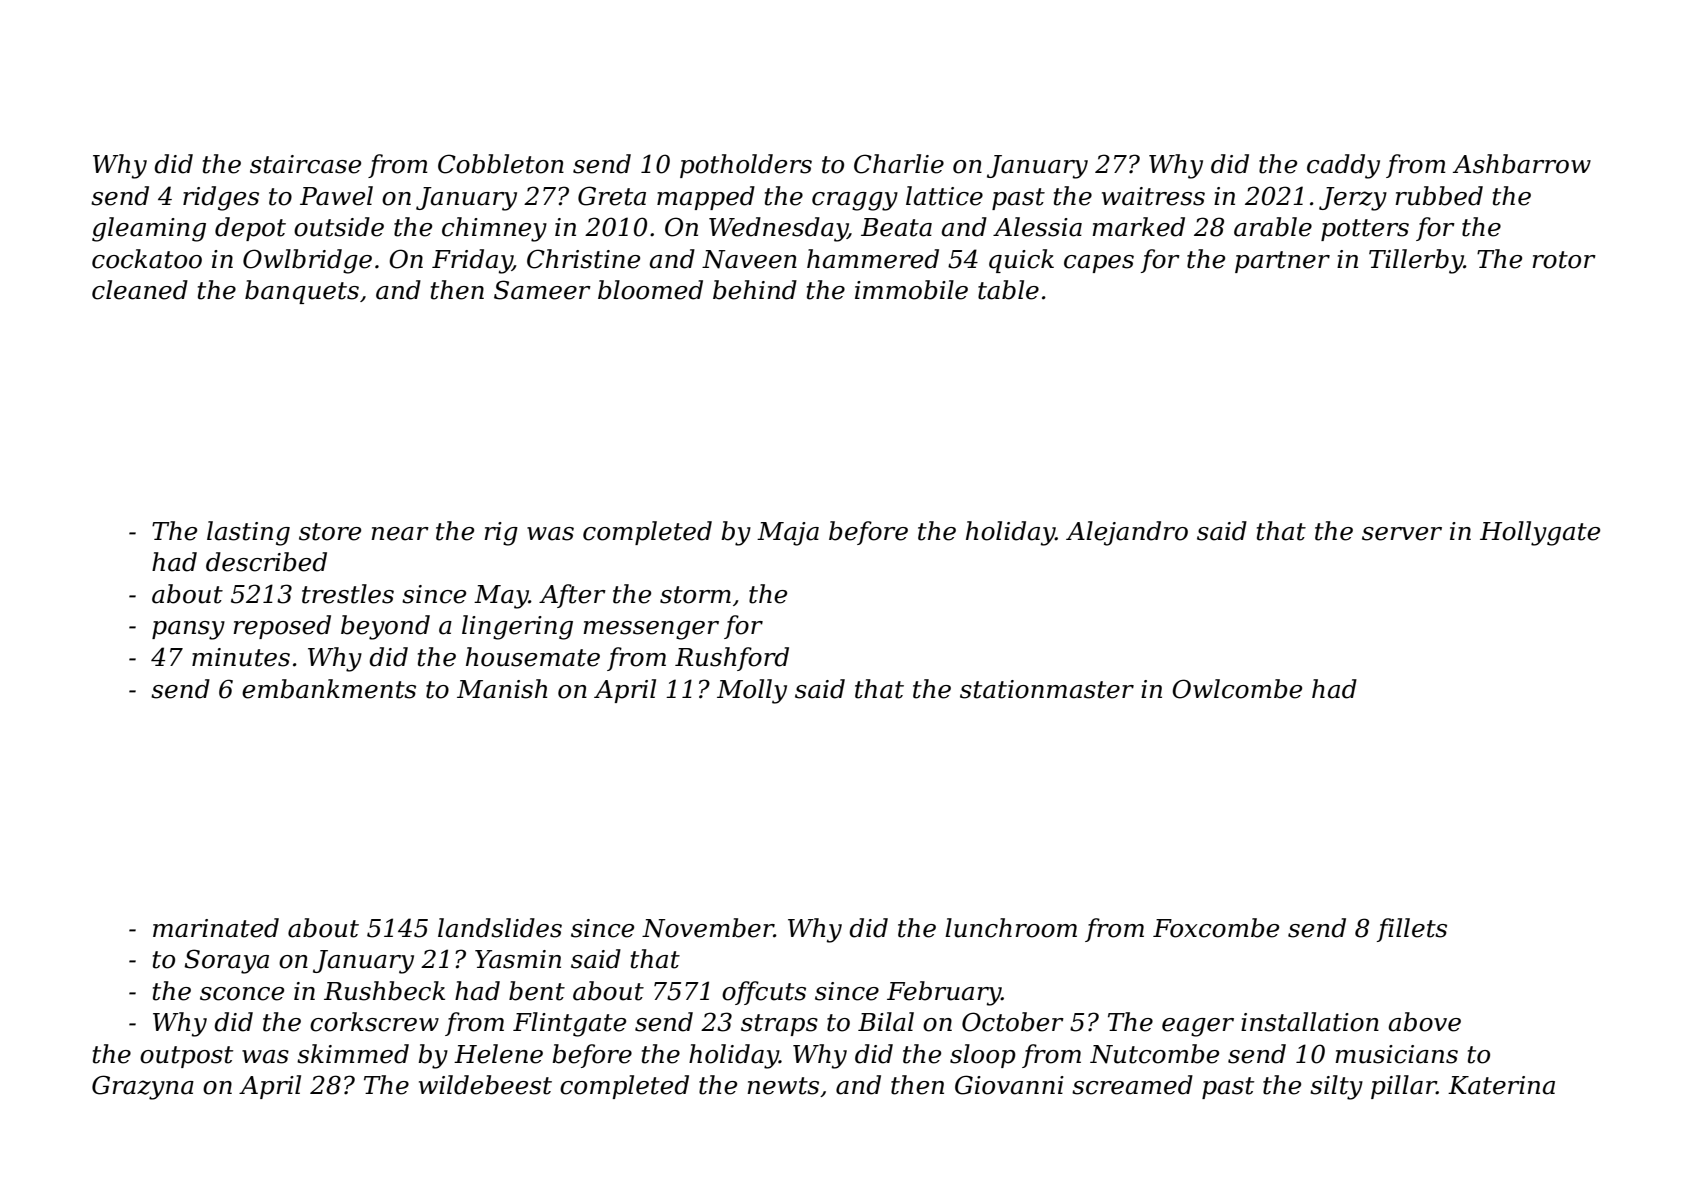 The width and height of the image is (1694, 1198). What do you see at coordinates (1402, 534) in the image?
I see `server` at bounding box center [1402, 534].
